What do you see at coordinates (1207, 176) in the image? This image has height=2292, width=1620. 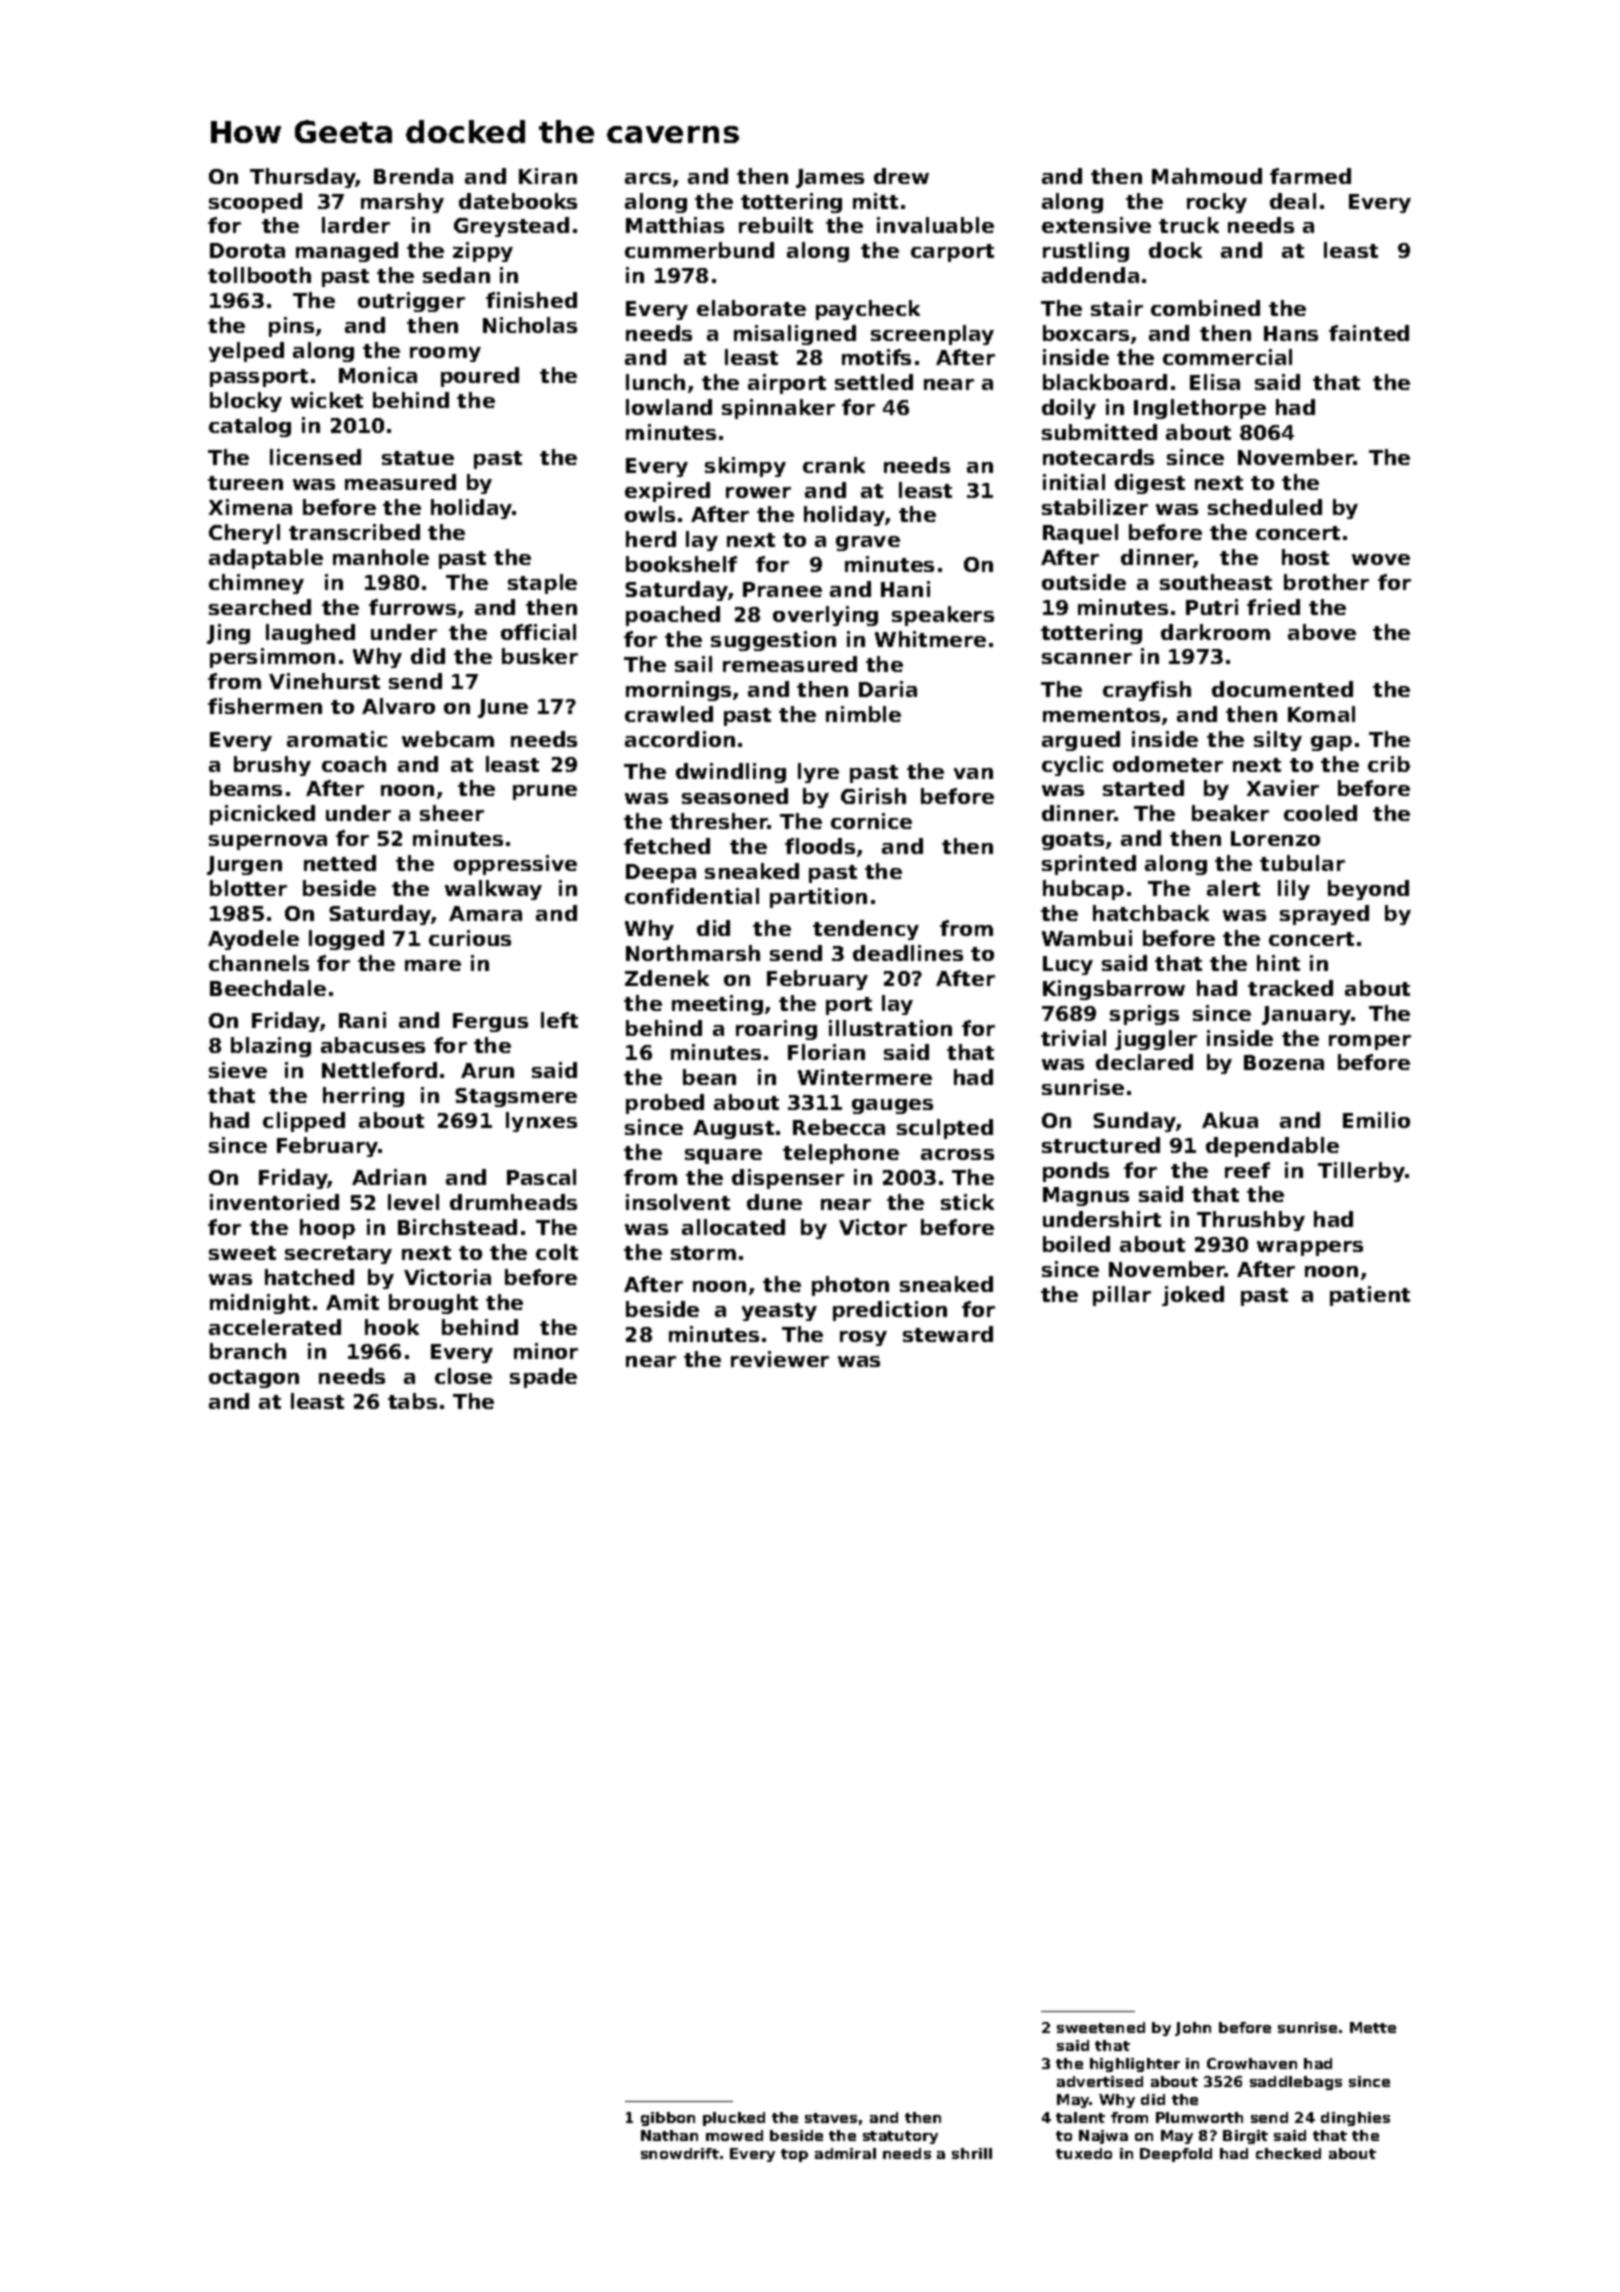 I see `Mahmoud` at bounding box center [1207, 176].
